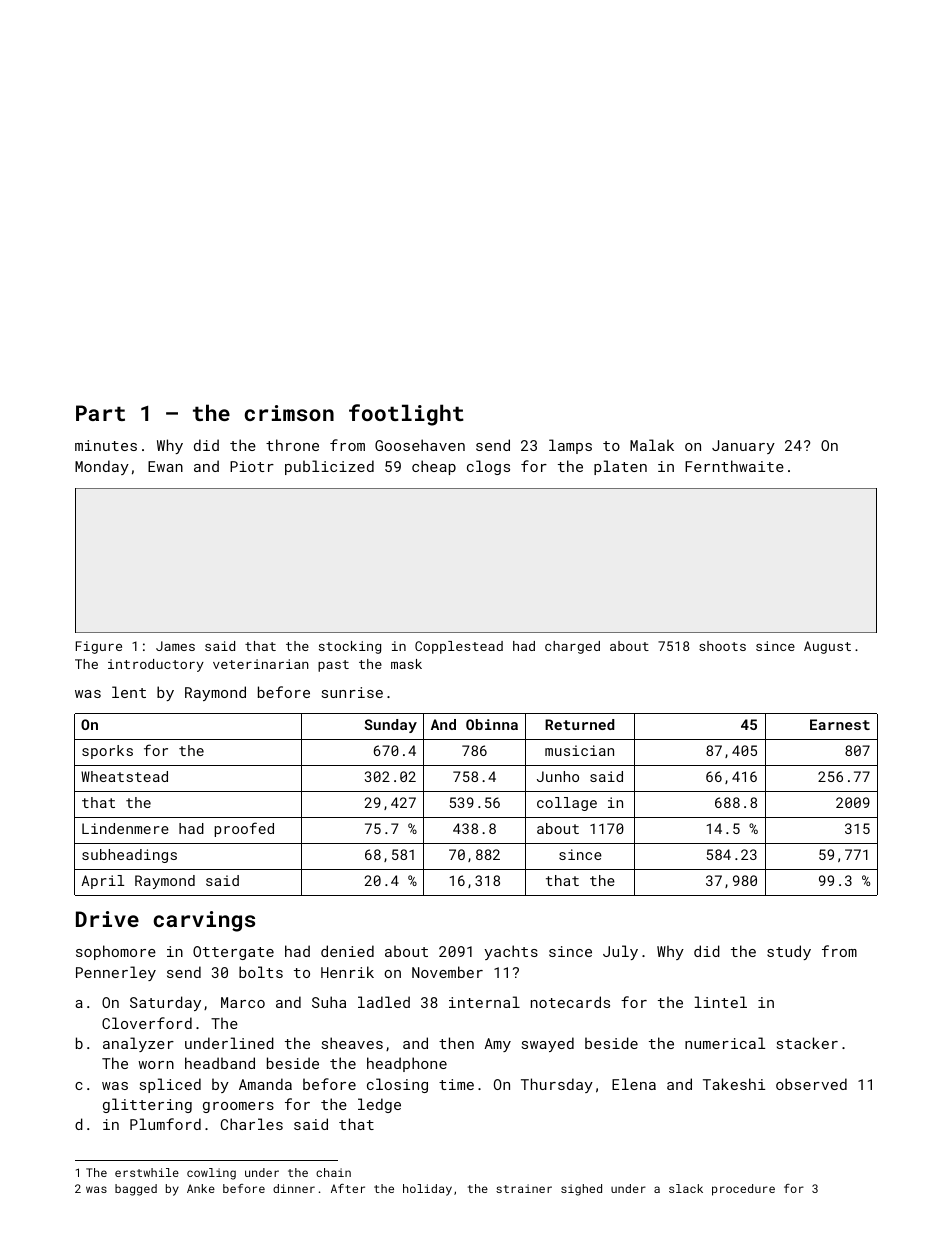 Image resolution: width=952 pixels, height=1233 pixels. What do you see at coordinates (261, 664) in the screenshot?
I see `veterinarian` at bounding box center [261, 664].
